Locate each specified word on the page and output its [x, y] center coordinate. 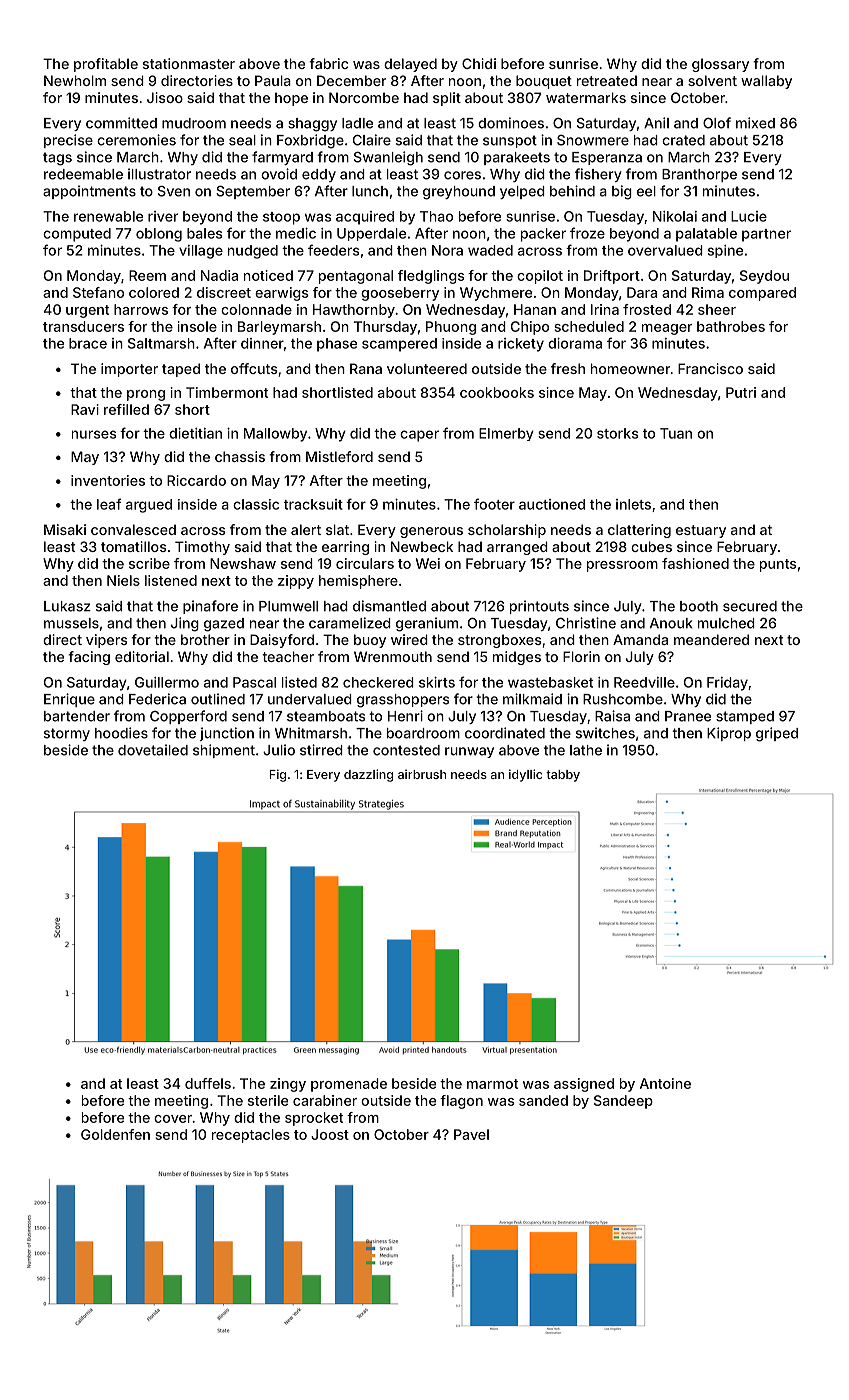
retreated [607, 80]
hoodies [121, 733]
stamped [745, 717]
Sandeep [623, 1102]
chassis [240, 456]
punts [778, 565]
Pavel [471, 1134]
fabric [328, 63]
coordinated [505, 733]
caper [419, 436]
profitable [106, 65]
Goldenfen [115, 1134]
